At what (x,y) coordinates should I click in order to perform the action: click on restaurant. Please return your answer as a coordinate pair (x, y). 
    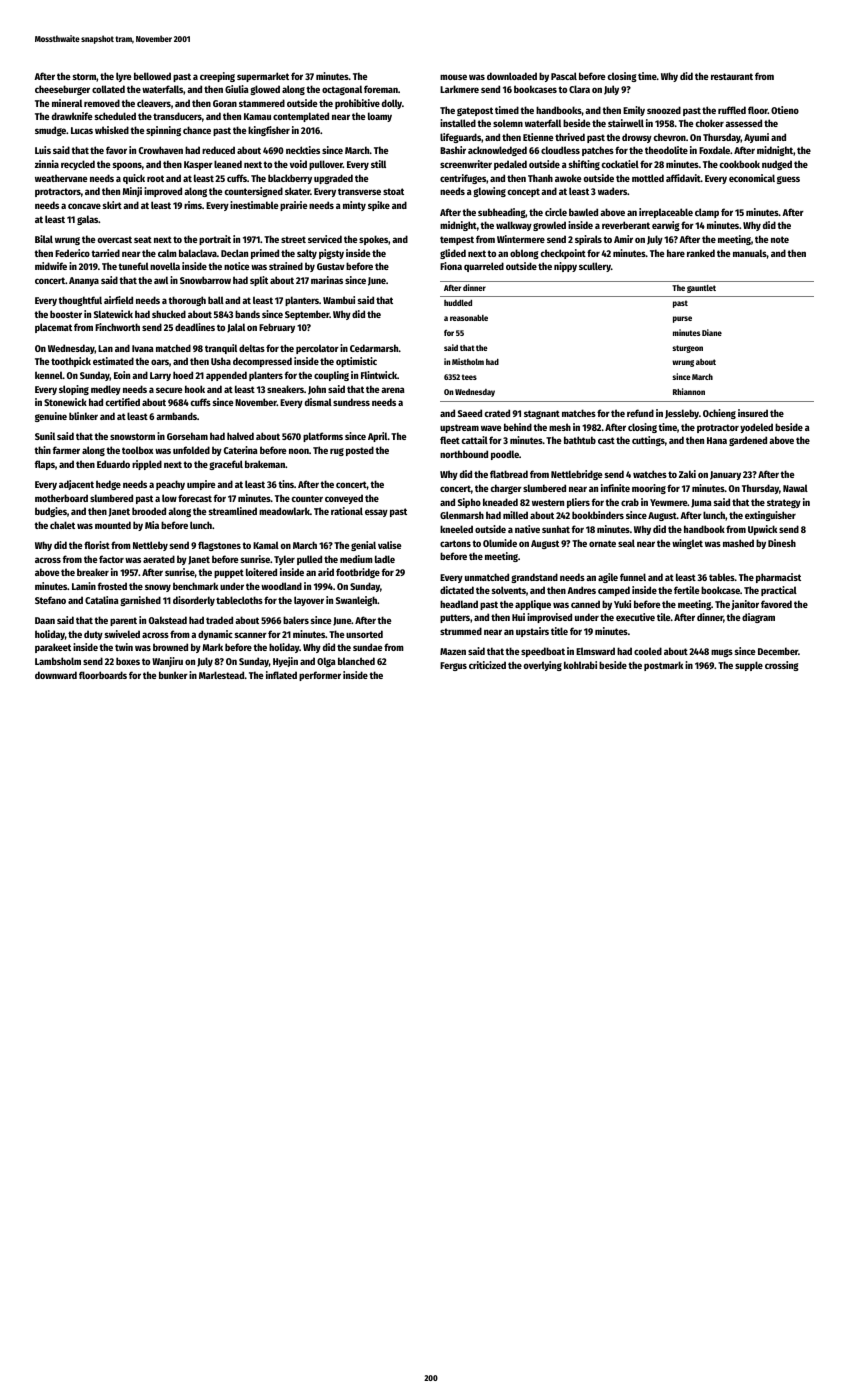
    Looking at the image, I should click on (732, 76).
